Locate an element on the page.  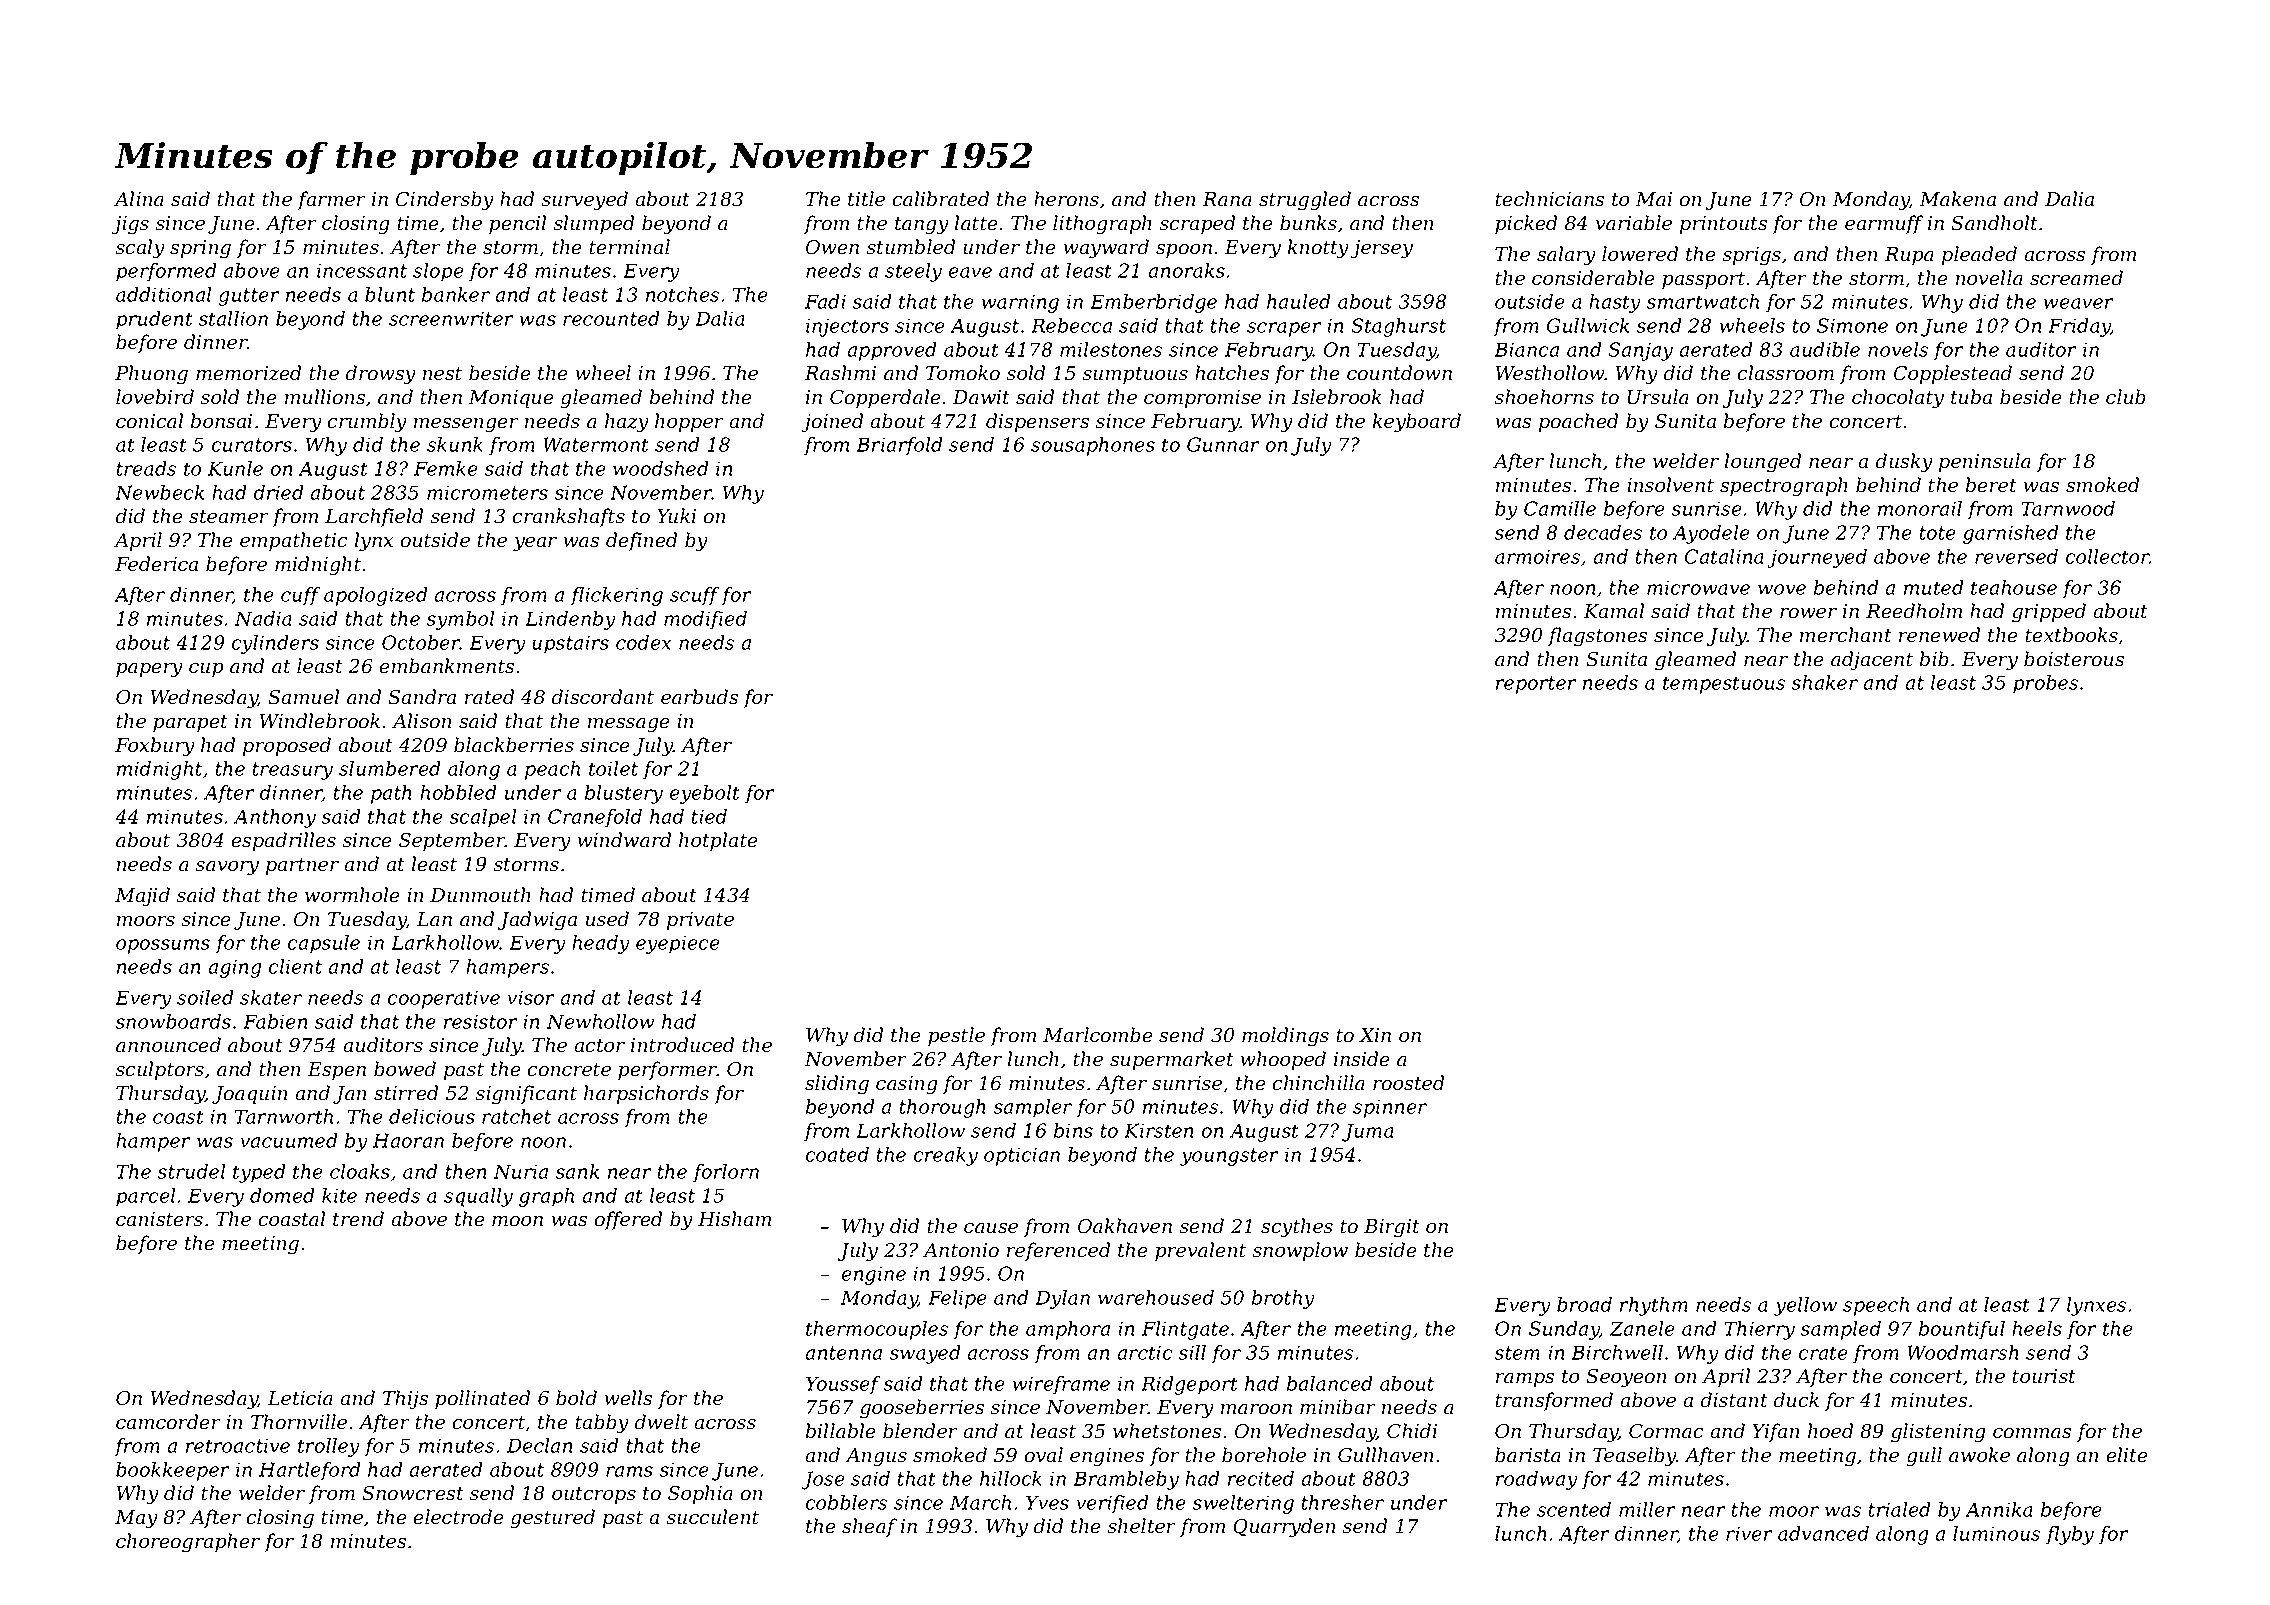
Yuki is located at coordinates (676, 516).
